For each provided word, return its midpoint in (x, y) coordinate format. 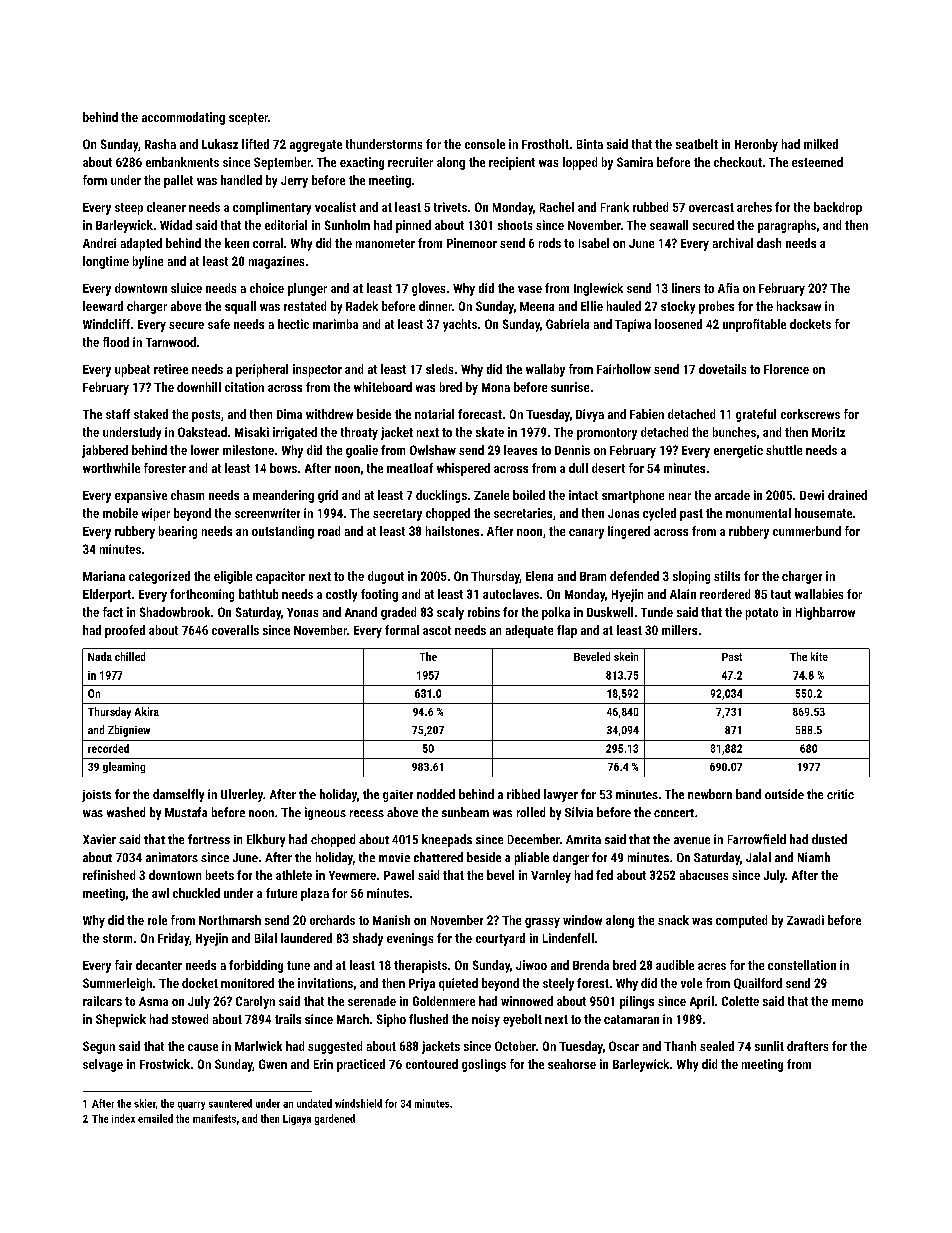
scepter (248, 119)
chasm (187, 495)
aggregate (316, 146)
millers (679, 630)
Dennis (572, 450)
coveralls (235, 630)
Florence (786, 369)
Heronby (756, 145)
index (123, 1118)
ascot (437, 630)
